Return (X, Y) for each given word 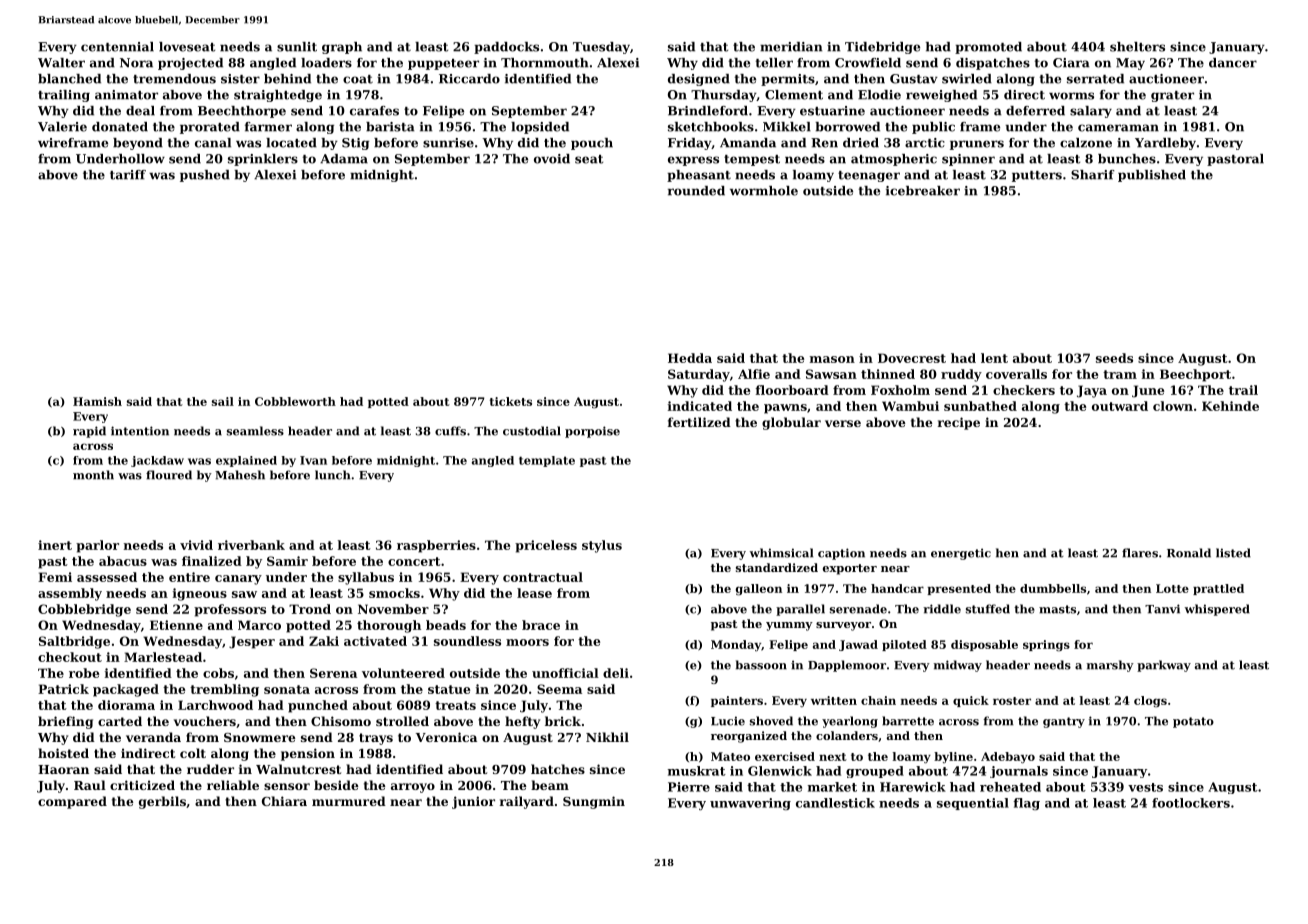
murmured (349, 801)
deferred (1035, 111)
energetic (961, 554)
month (93, 475)
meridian (791, 47)
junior (473, 802)
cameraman (1118, 128)
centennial (117, 47)
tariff (128, 175)
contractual (543, 577)
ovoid (552, 159)
